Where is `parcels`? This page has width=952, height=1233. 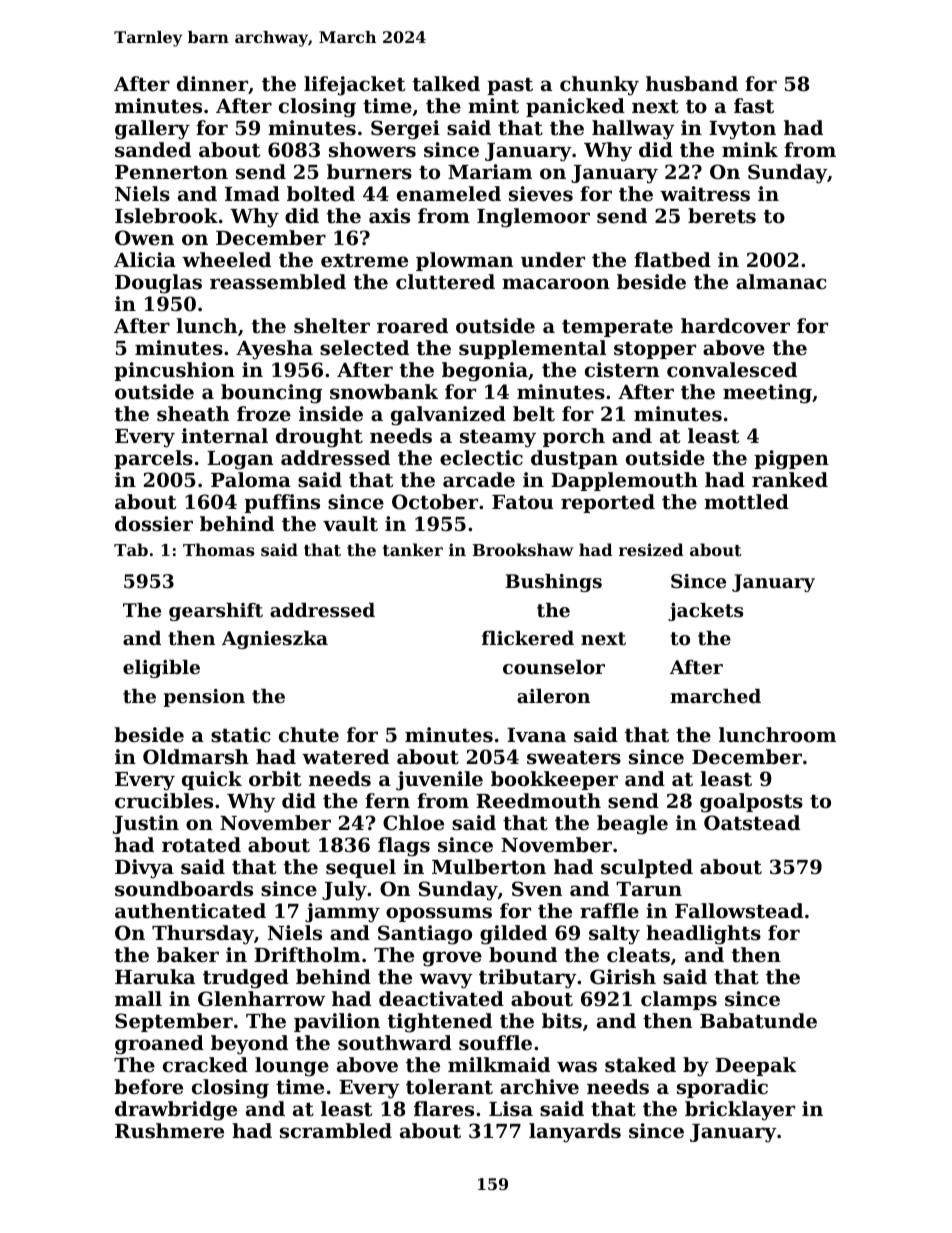
parcels is located at coordinates (153, 459).
